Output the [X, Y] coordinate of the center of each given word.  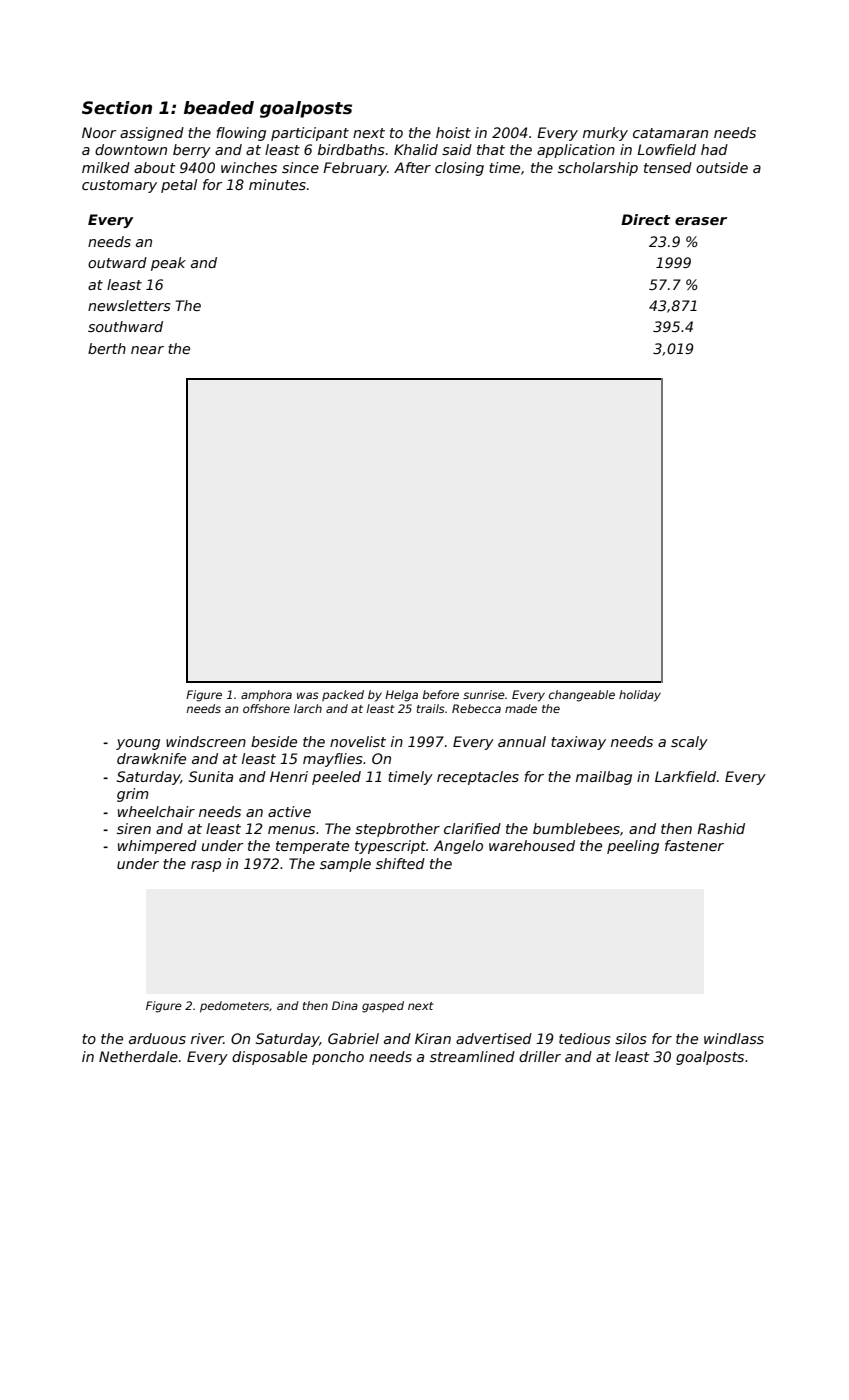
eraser [701, 221]
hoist [453, 132]
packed [343, 695]
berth [107, 348]
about [155, 167]
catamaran [670, 133]
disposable [269, 1058]
